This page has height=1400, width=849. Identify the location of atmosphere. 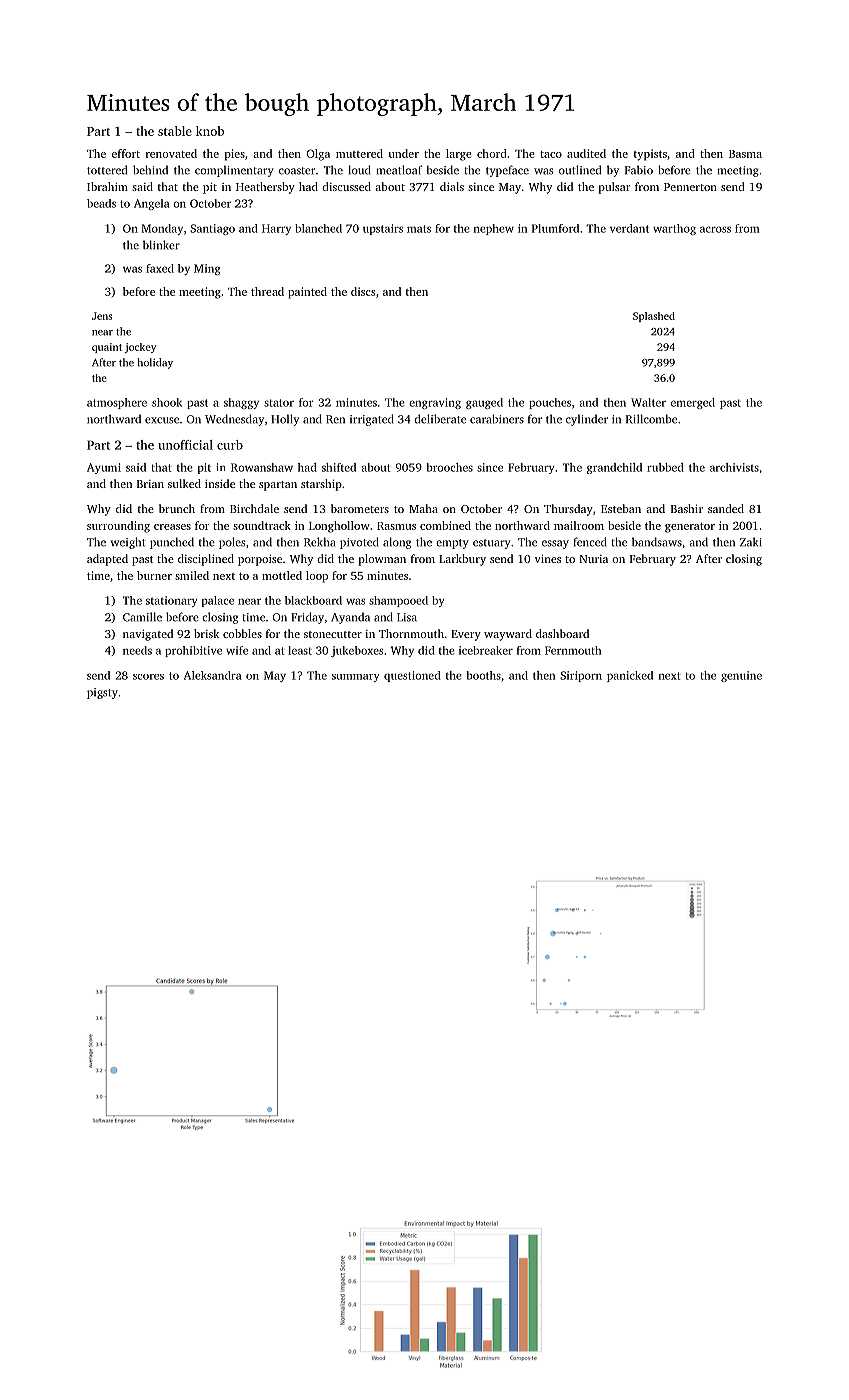
(117, 403).
